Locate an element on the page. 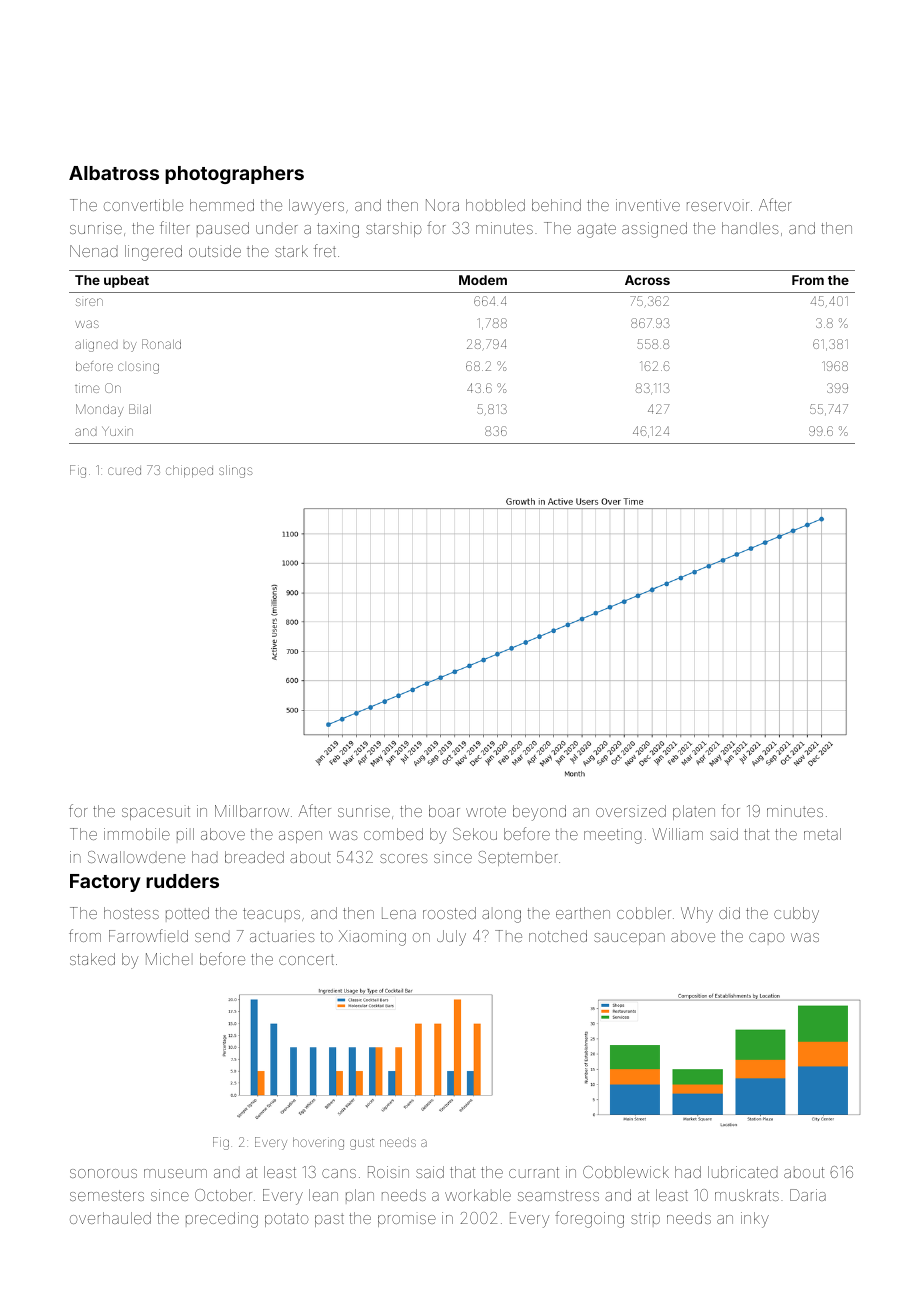 This image has width=924, height=1311. roosted is located at coordinates (449, 913).
